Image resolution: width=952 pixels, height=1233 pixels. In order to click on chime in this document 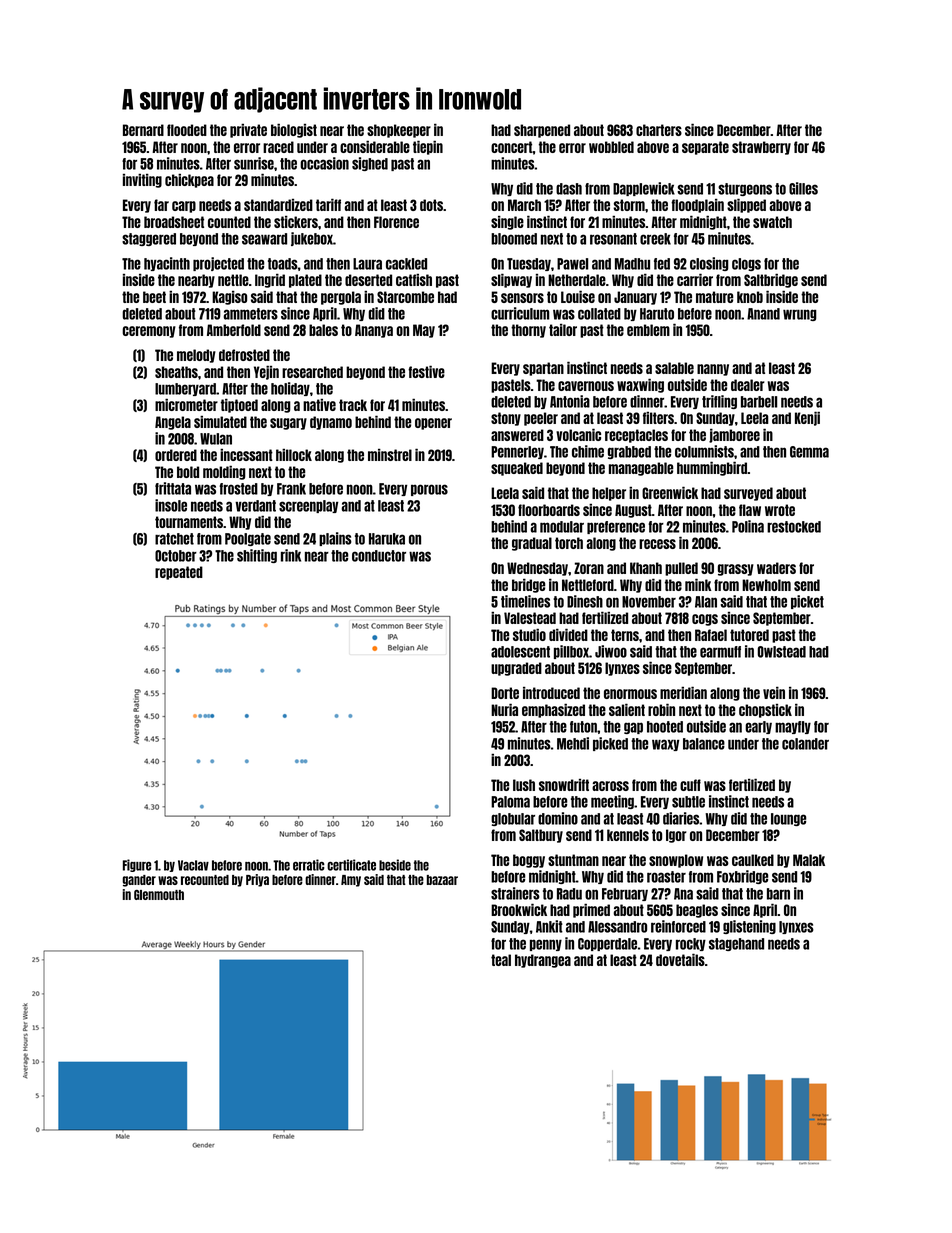, I will do `click(588, 451)`.
